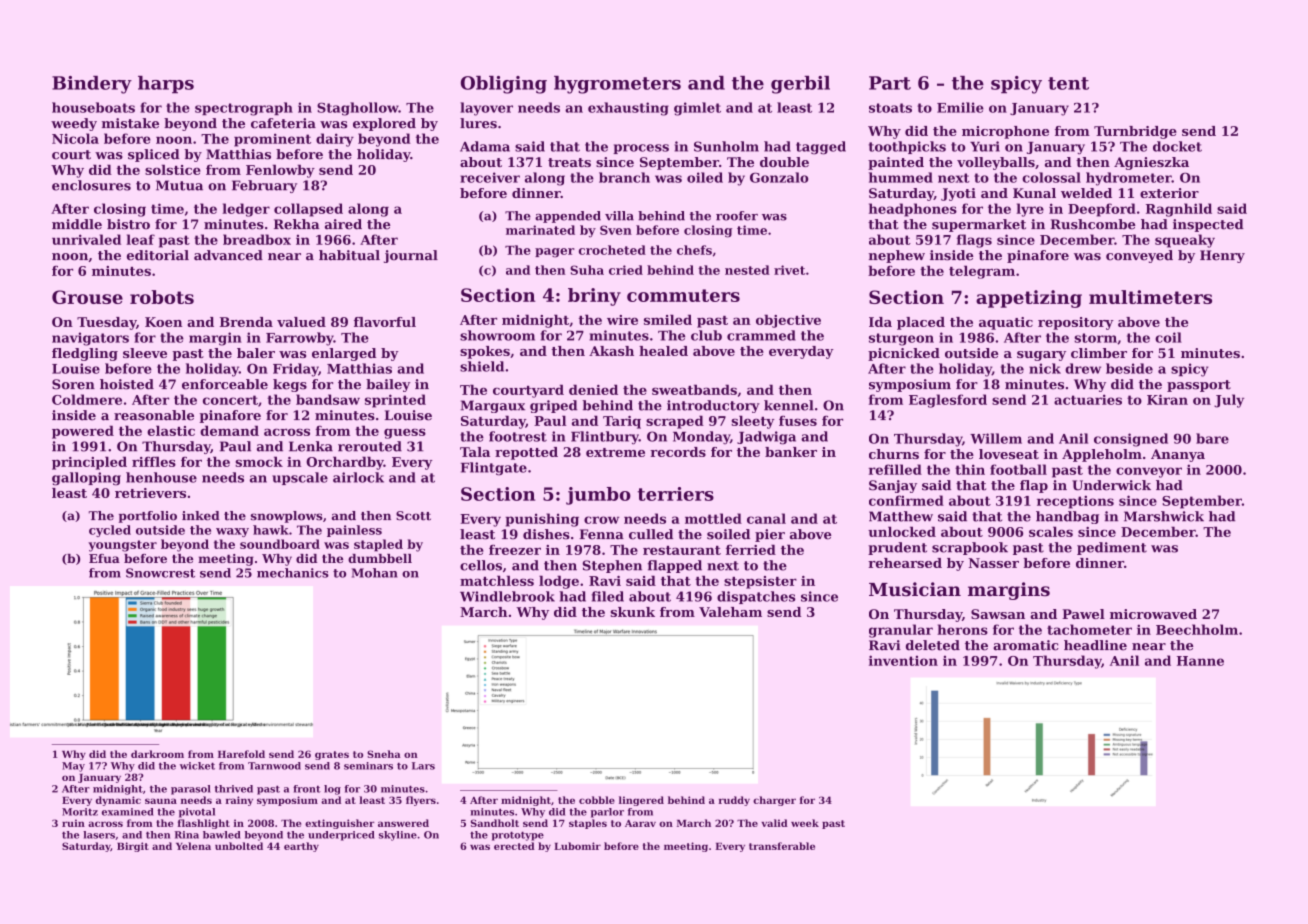 This page has height=924, width=1308. Describe the element at coordinates (154, 415) in the page. I see `reasonable` at that location.
